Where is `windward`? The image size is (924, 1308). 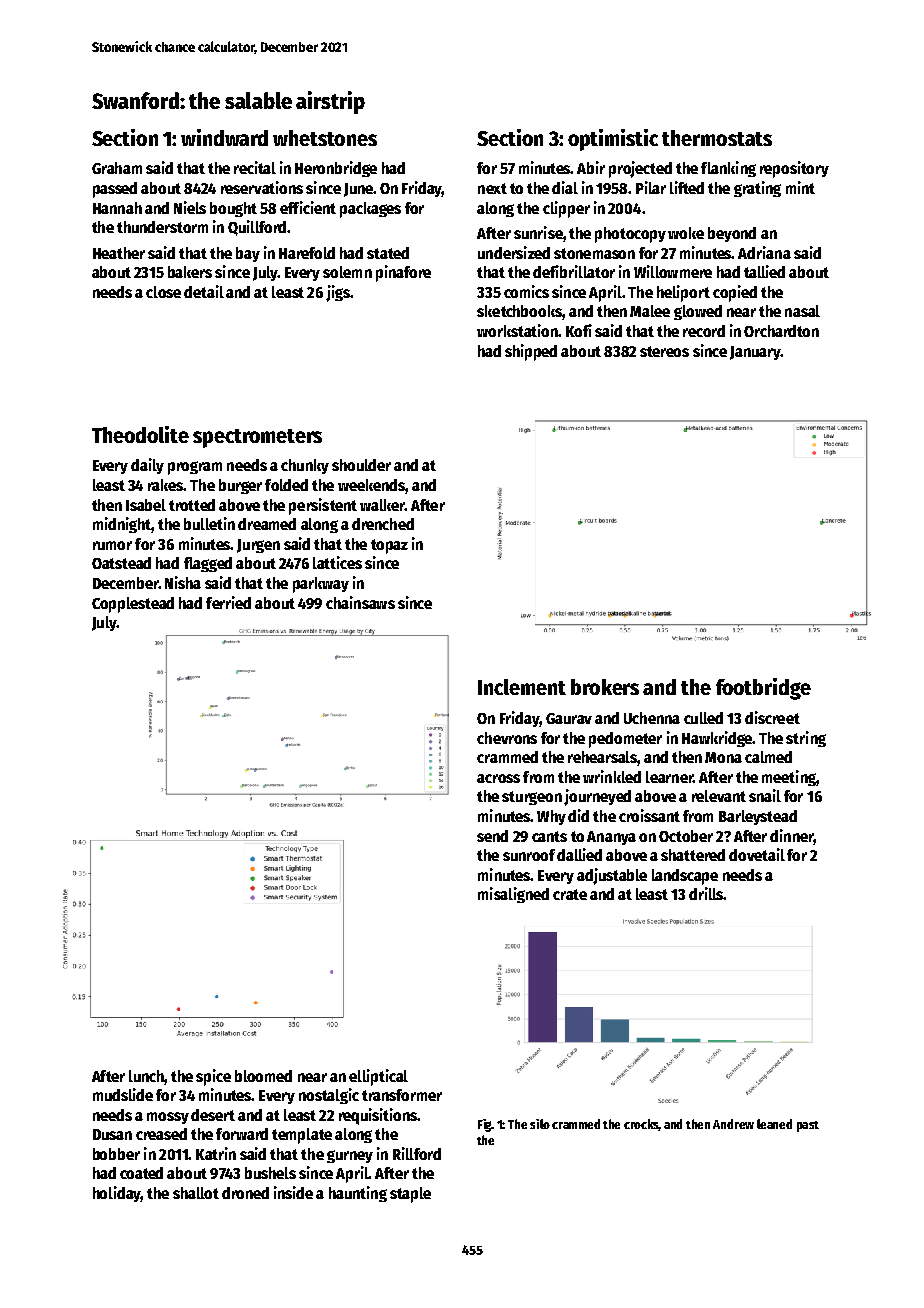 windward is located at coordinates (224, 137).
